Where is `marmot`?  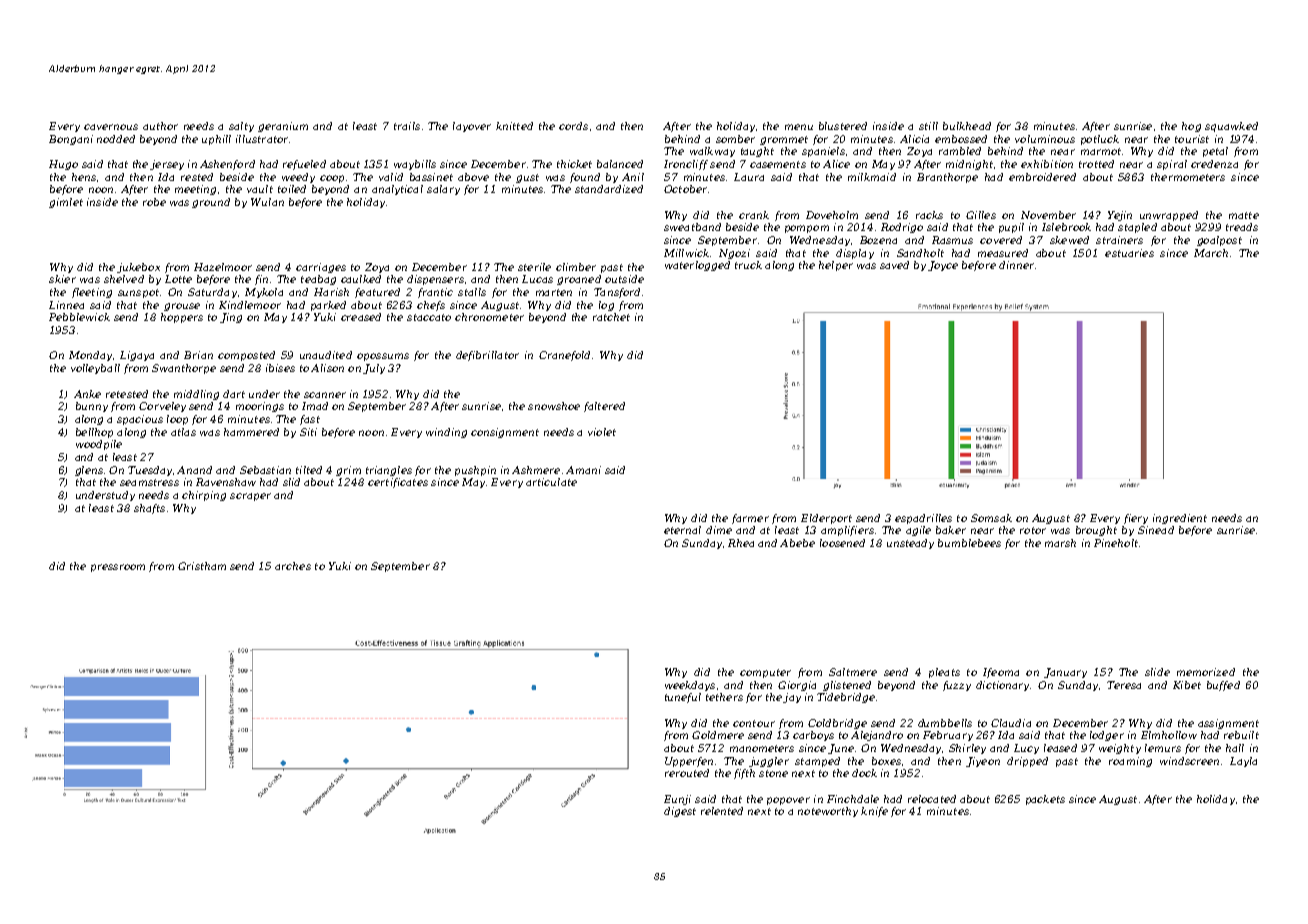
marmot is located at coordinates (1101, 151).
